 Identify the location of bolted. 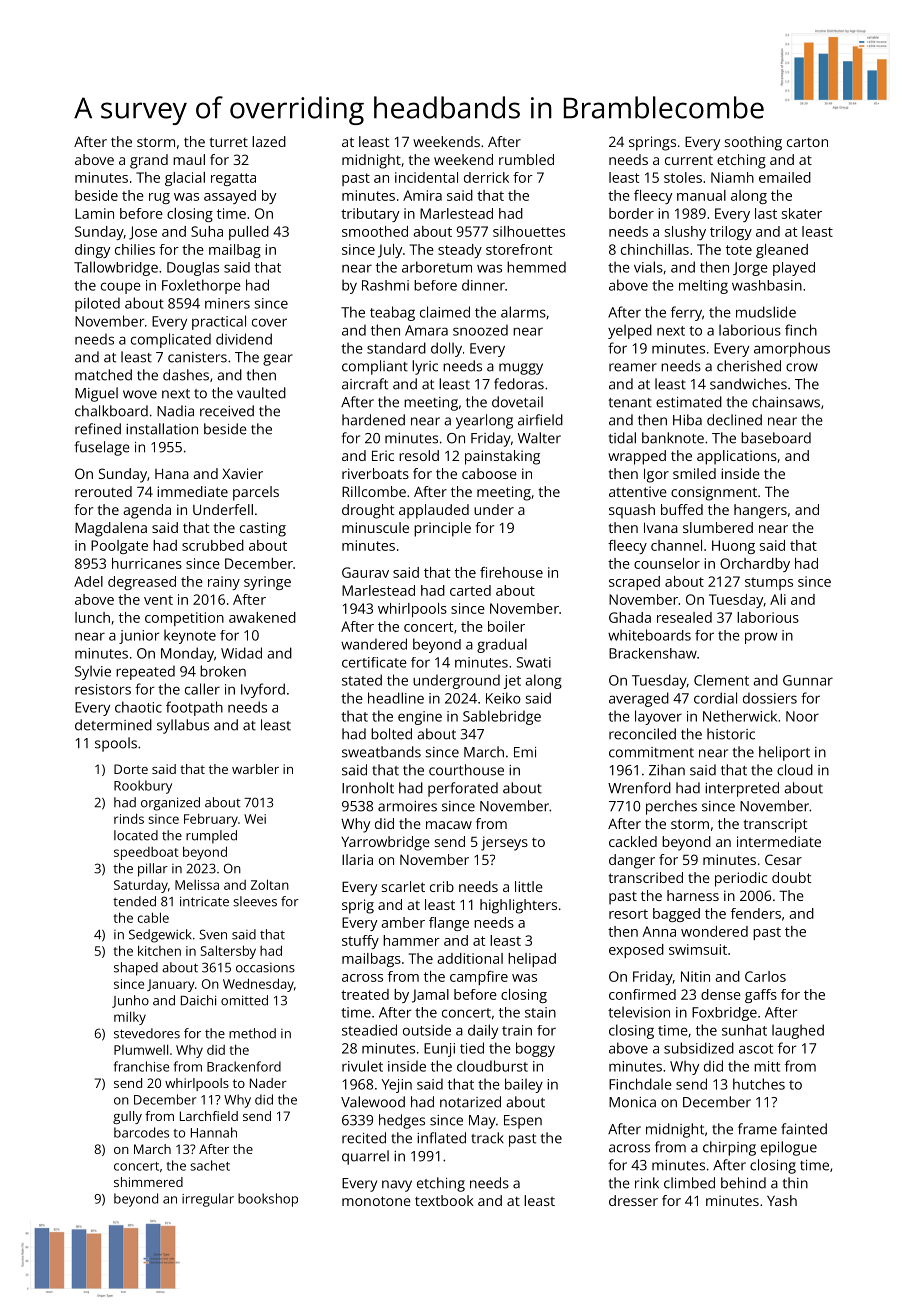
(391, 734).
